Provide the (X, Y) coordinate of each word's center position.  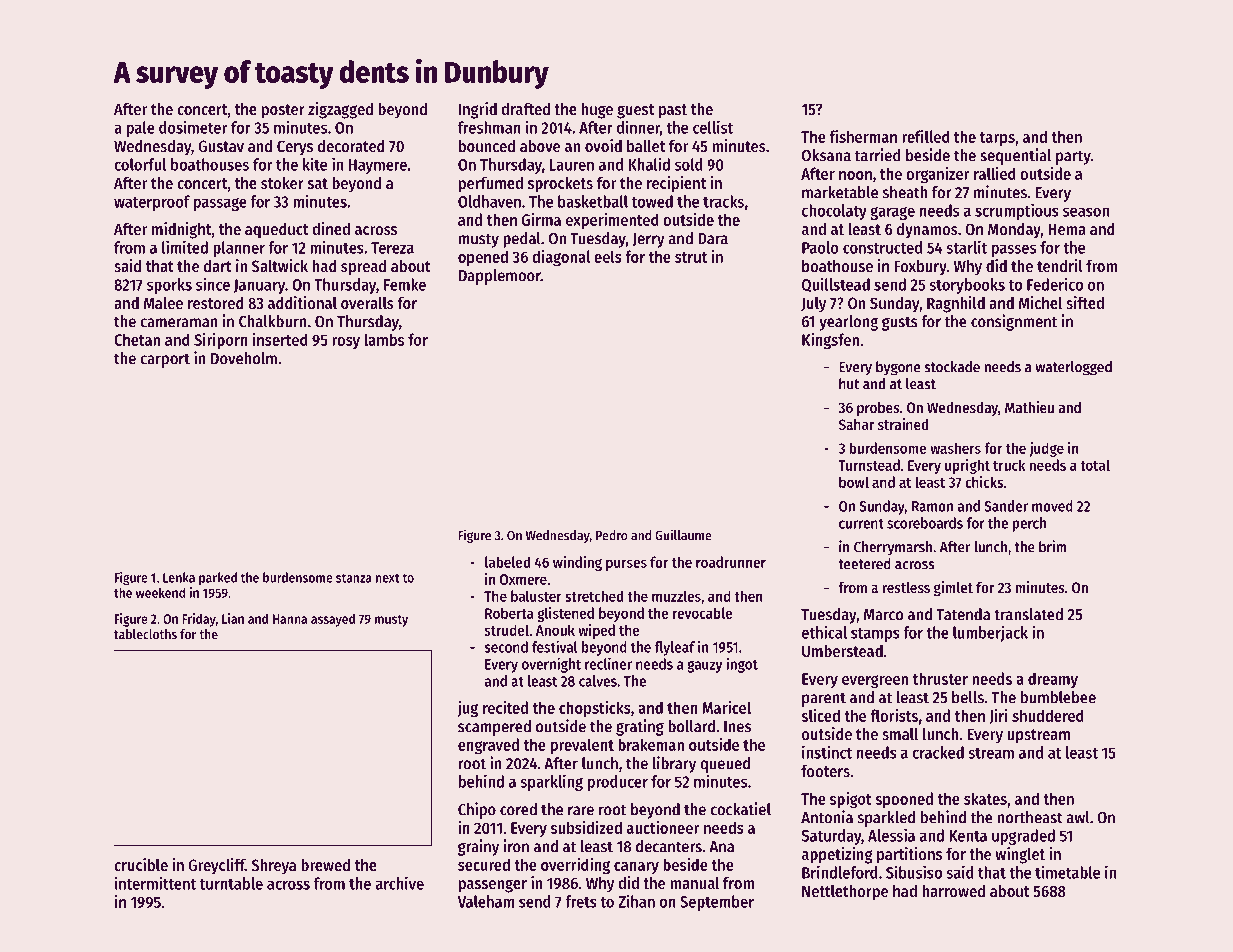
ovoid (603, 145)
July (813, 305)
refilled (926, 136)
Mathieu (1029, 407)
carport (165, 360)
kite (315, 164)
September (717, 903)
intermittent (155, 883)
